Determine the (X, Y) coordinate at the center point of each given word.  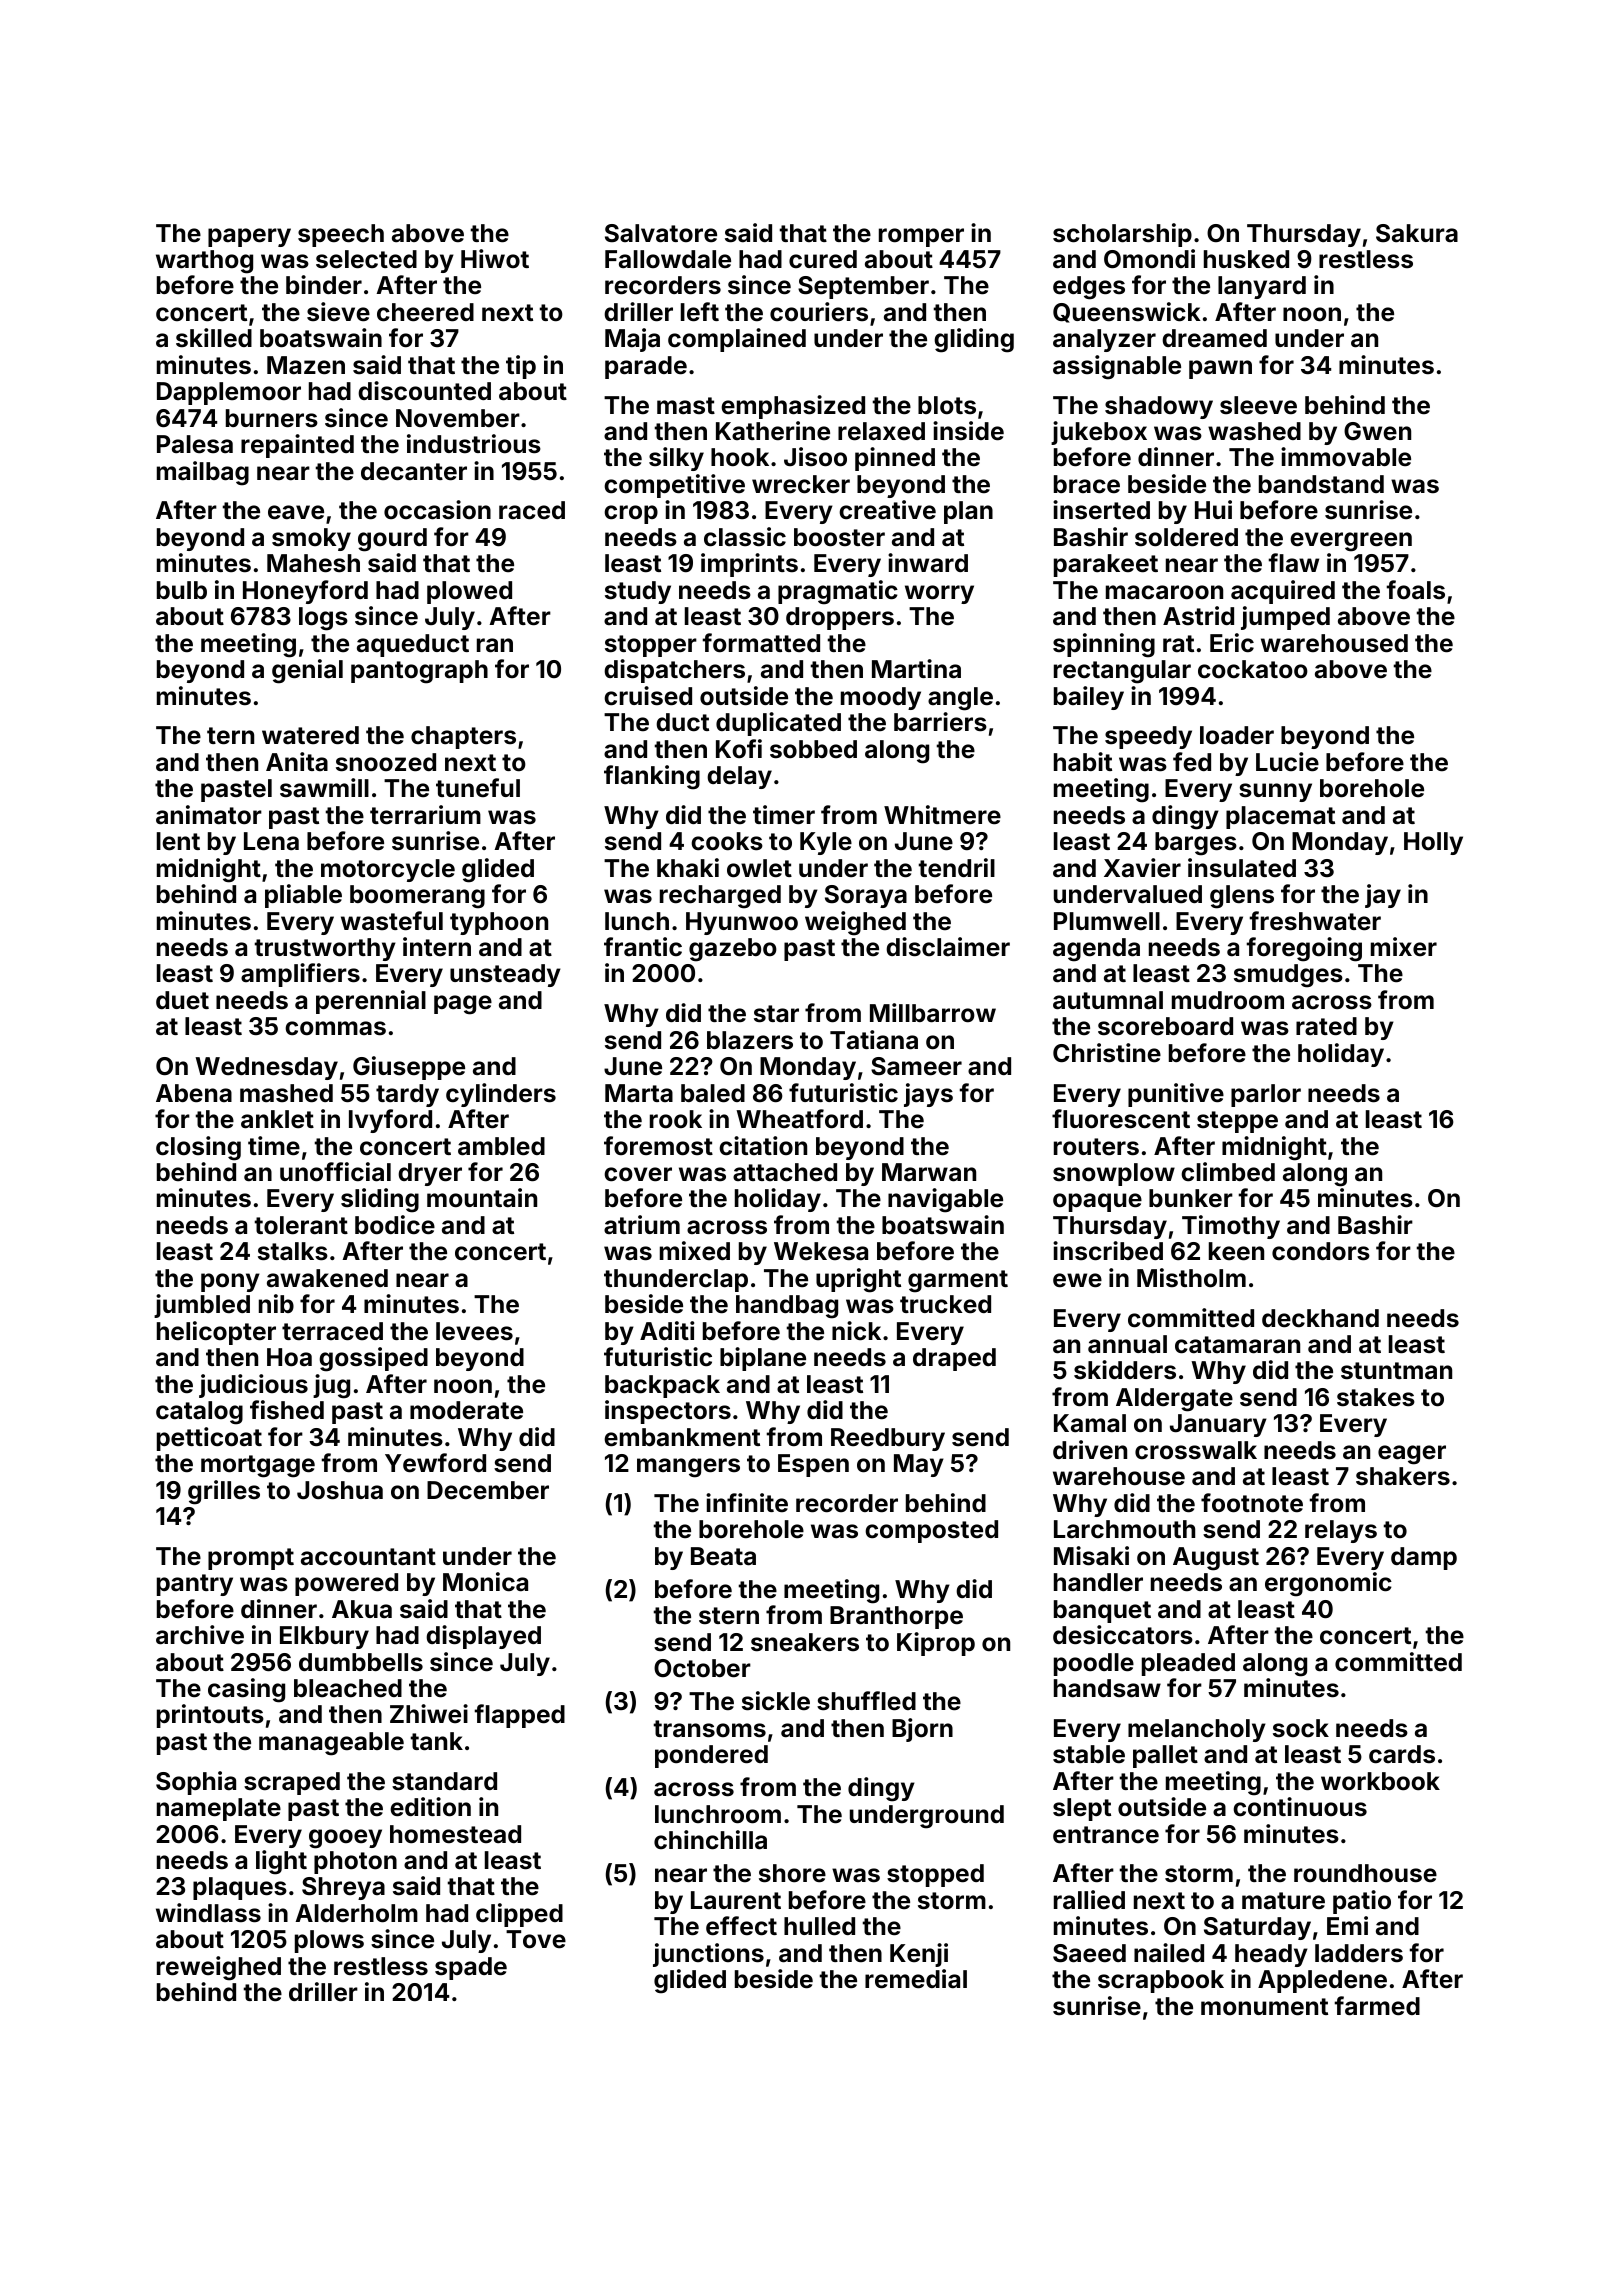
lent (178, 841)
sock (1301, 1728)
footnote (1252, 1503)
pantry (195, 1585)
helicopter (216, 1333)
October (702, 1668)
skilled (214, 338)
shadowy (1159, 407)
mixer (1404, 947)
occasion (437, 510)
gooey (345, 1839)
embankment (682, 1437)
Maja (632, 340)
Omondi (1149, 259)
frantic (643, 947)
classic (745, 537)
